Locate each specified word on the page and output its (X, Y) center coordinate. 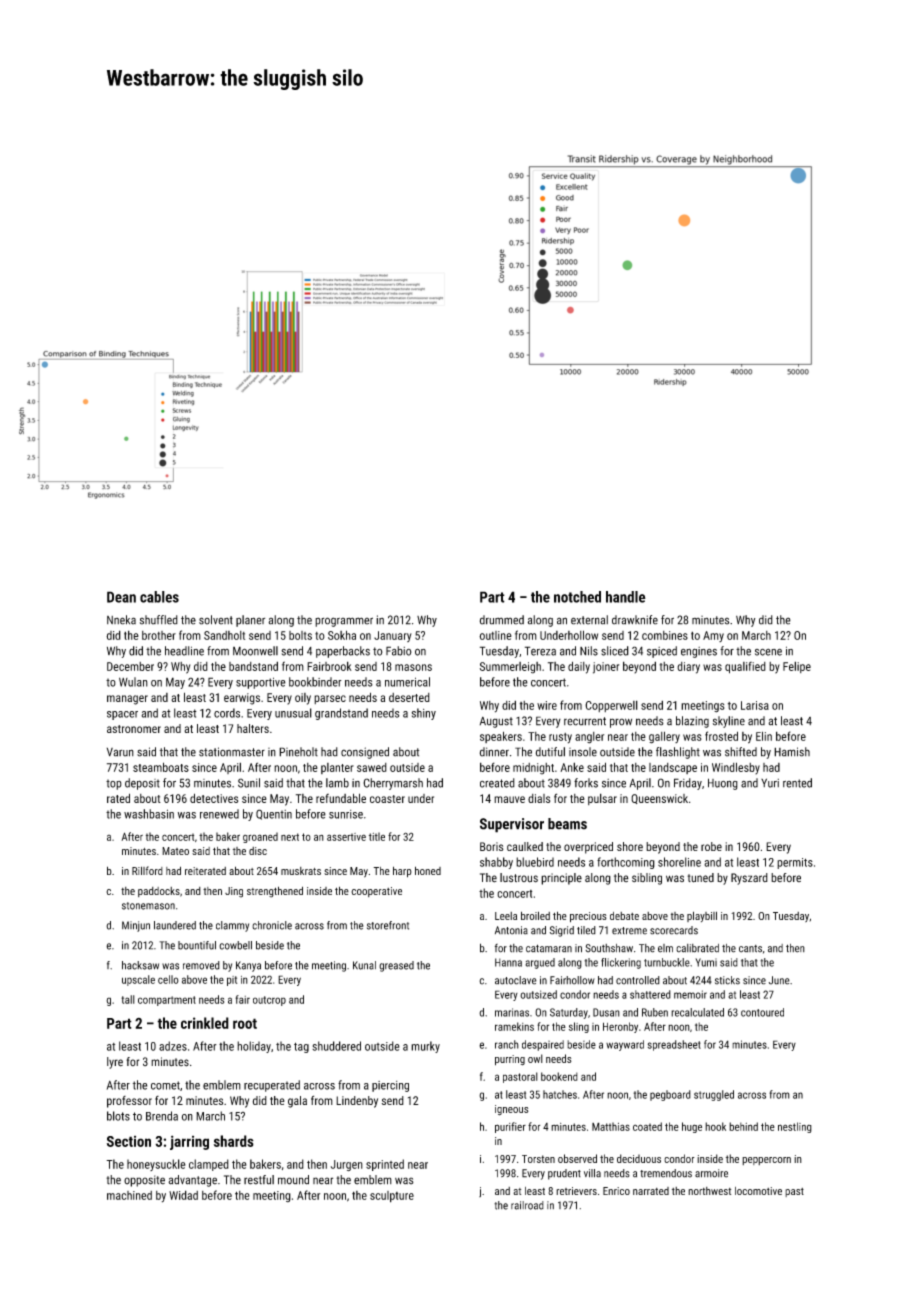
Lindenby (357, 1102)
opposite (144, 1181)
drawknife (635, 620)
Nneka (121, 620)
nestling (795, 1127)
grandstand (341, 714)
